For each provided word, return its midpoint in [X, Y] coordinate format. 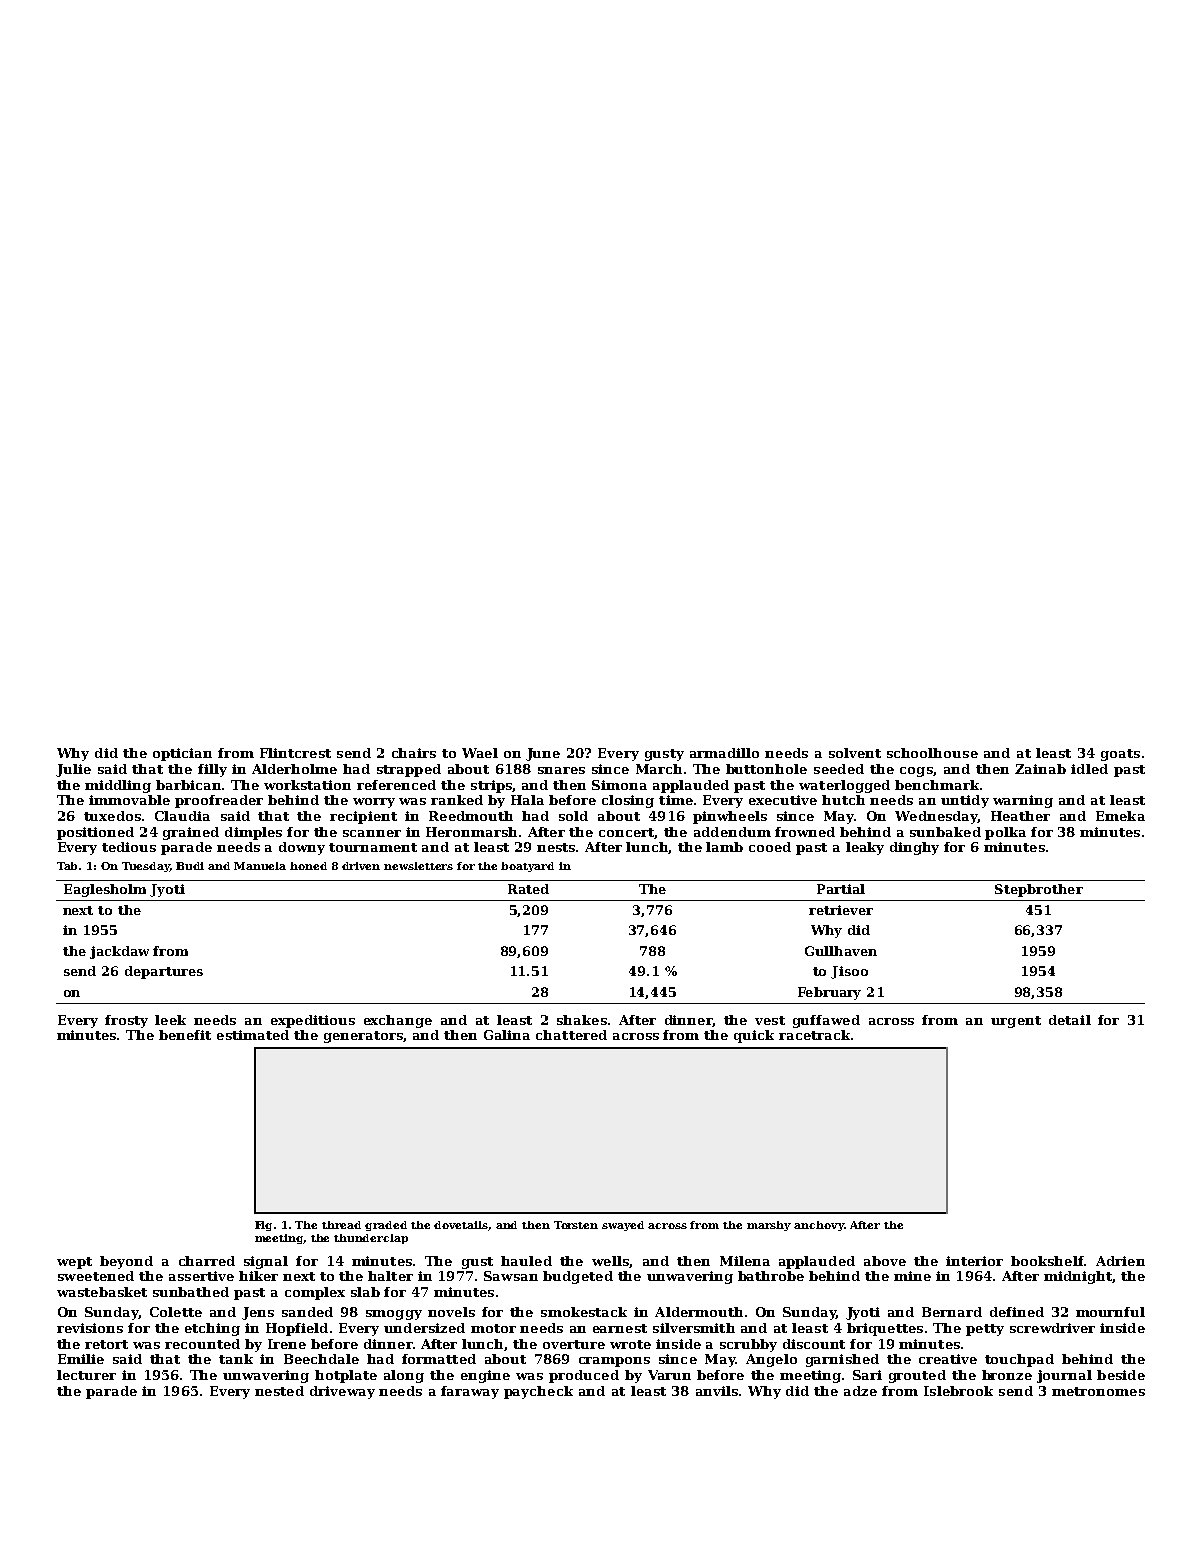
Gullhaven [841, 951]
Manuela [260, 866]
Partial [841, 889]
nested [279, 1391]
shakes [582, 1020]
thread [341, 1225]
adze [860, 1391]
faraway [470, 1392]
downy [302, 848]
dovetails [461, 1226]
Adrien [1120, 1261]
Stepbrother [1039, 890]
